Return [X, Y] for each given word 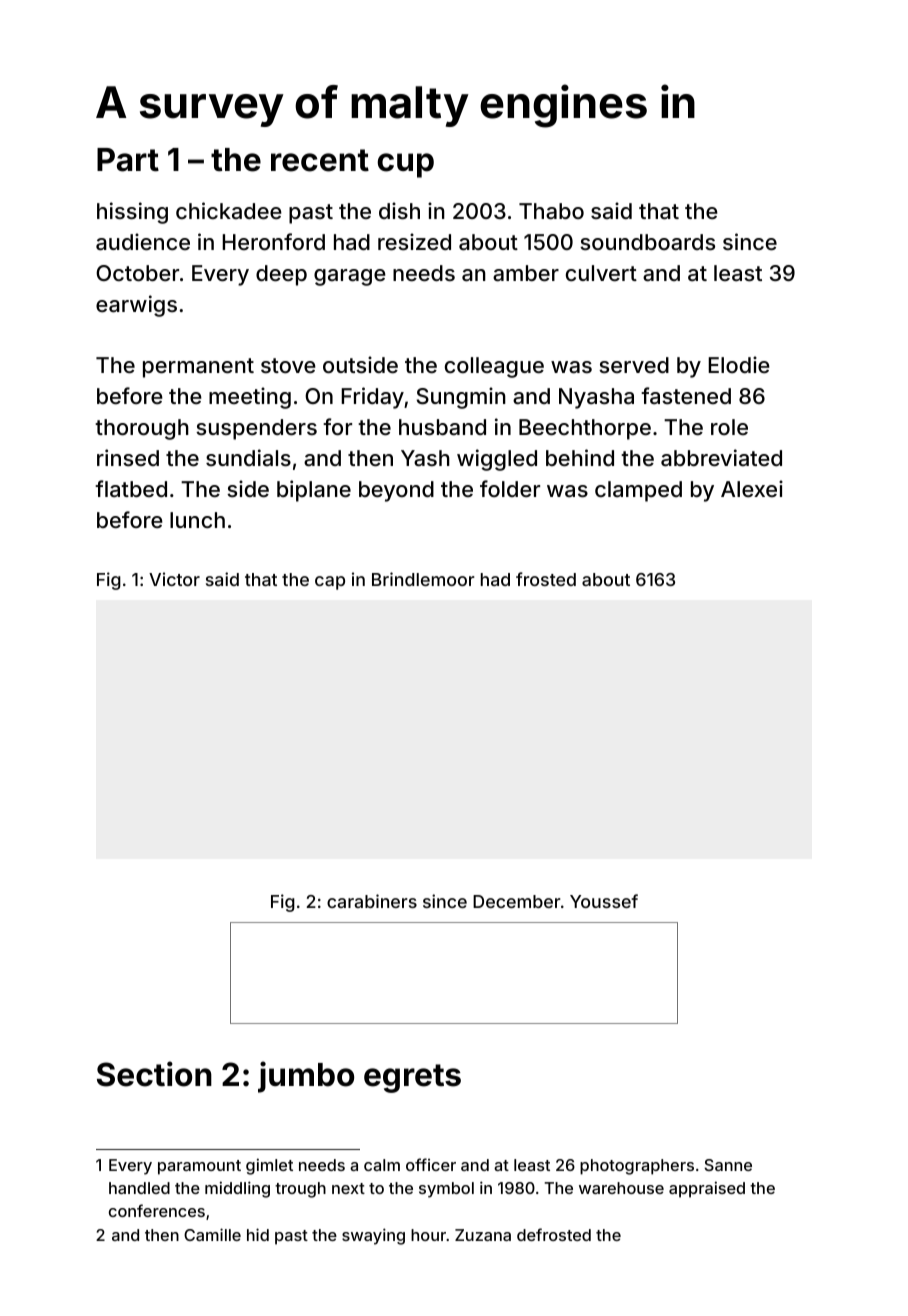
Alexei [752, 488]
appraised [707, 1189]
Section [154, 1074]
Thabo [551, 211]
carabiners [372, 901]
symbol [446, 1190]
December [517, 901]
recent [320, 160]
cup [406, 165]
